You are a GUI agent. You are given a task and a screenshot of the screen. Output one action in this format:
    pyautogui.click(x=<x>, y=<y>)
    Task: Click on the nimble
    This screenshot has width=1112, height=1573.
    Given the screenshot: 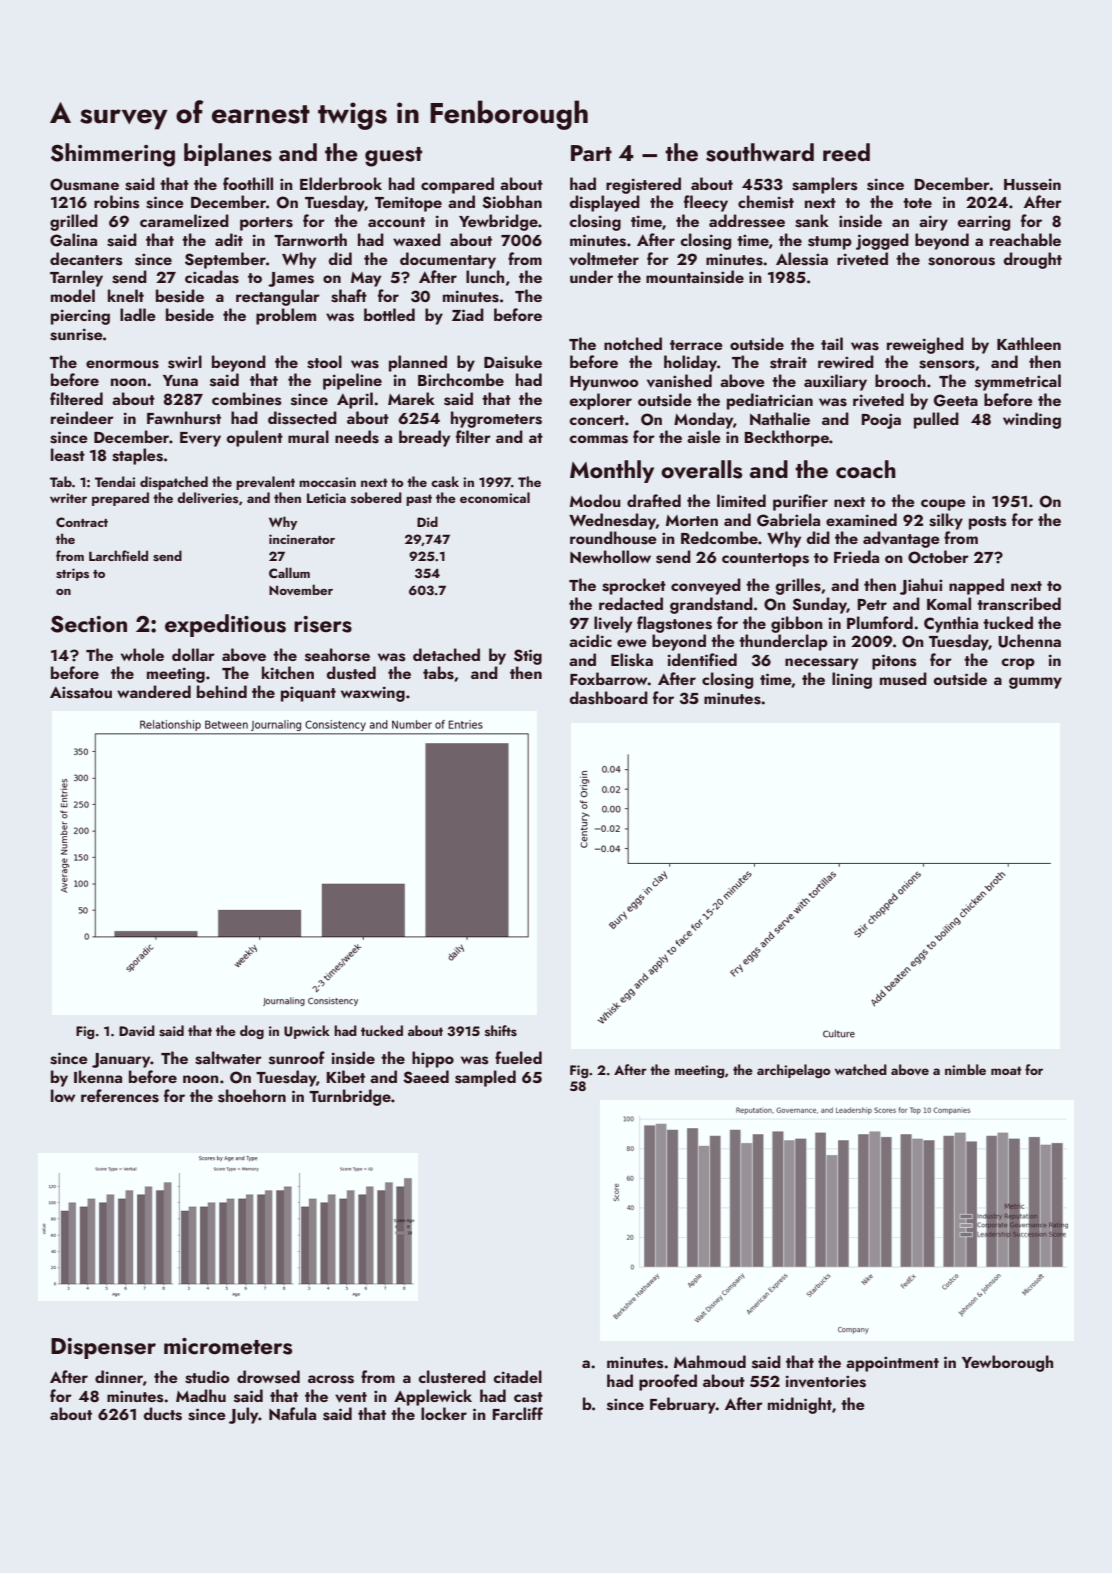 What is the action you would take?
    pyautogui.click(x=965, y=1069)
